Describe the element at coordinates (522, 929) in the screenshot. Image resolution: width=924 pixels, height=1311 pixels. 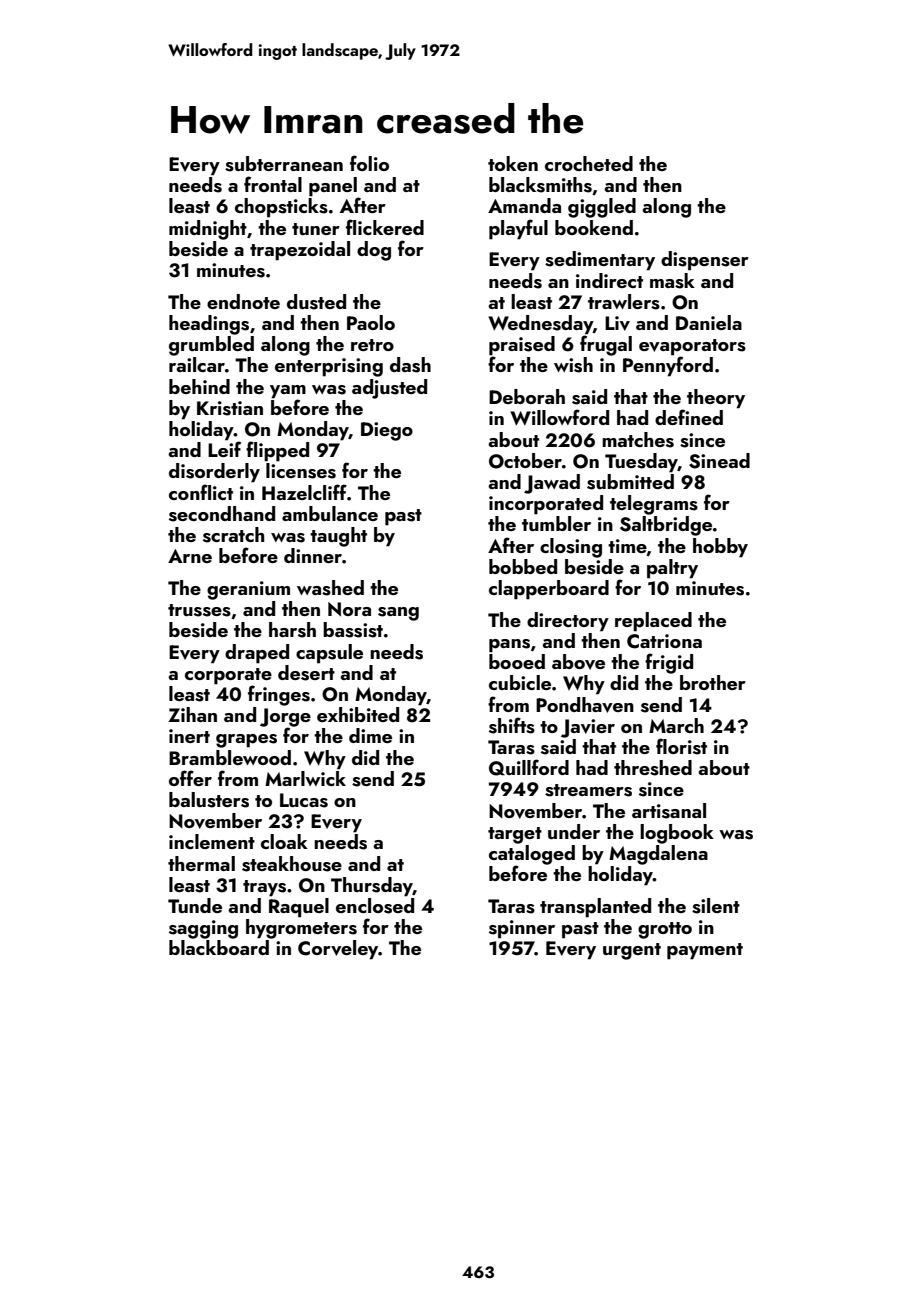
I see `spinner` at that location.
